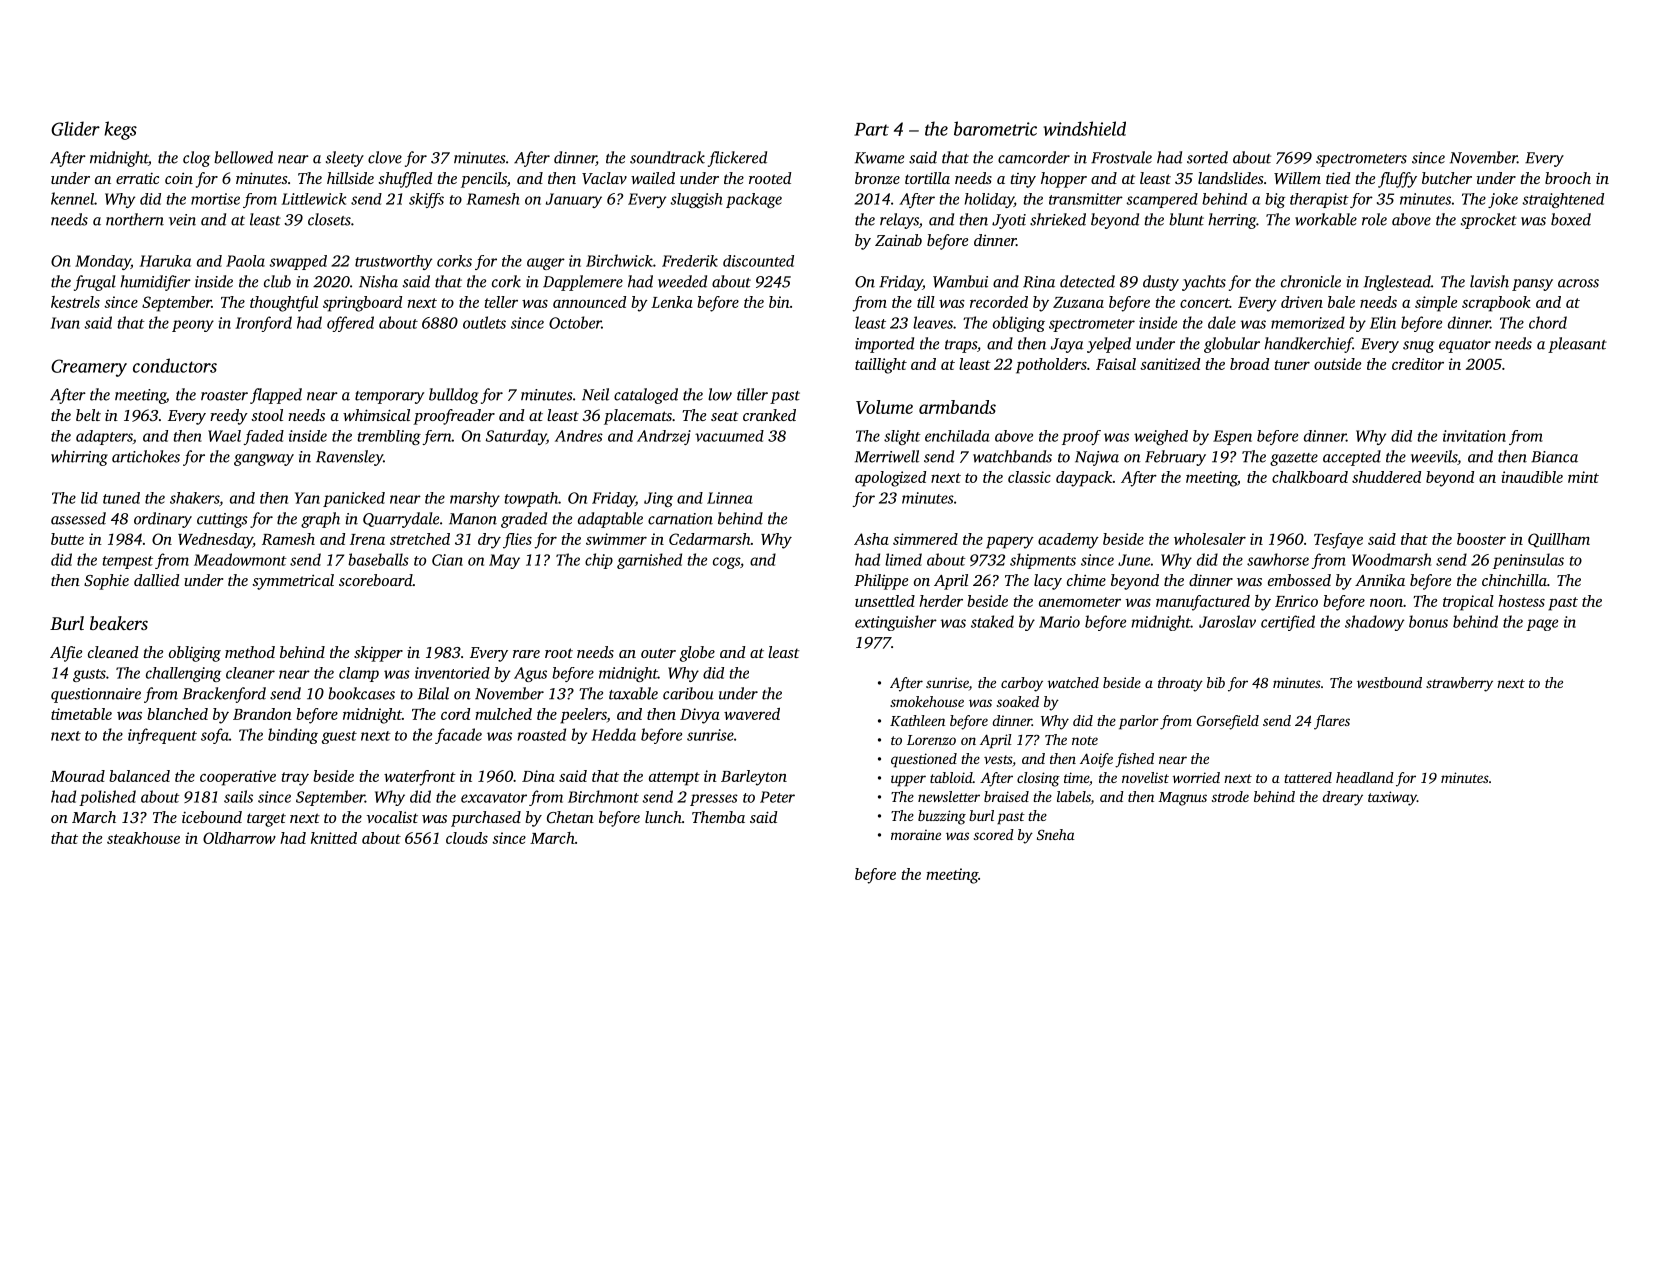 The height and width of the screenshot is (1284, 1661). I want to click on bonus, so click(1428, 621).
